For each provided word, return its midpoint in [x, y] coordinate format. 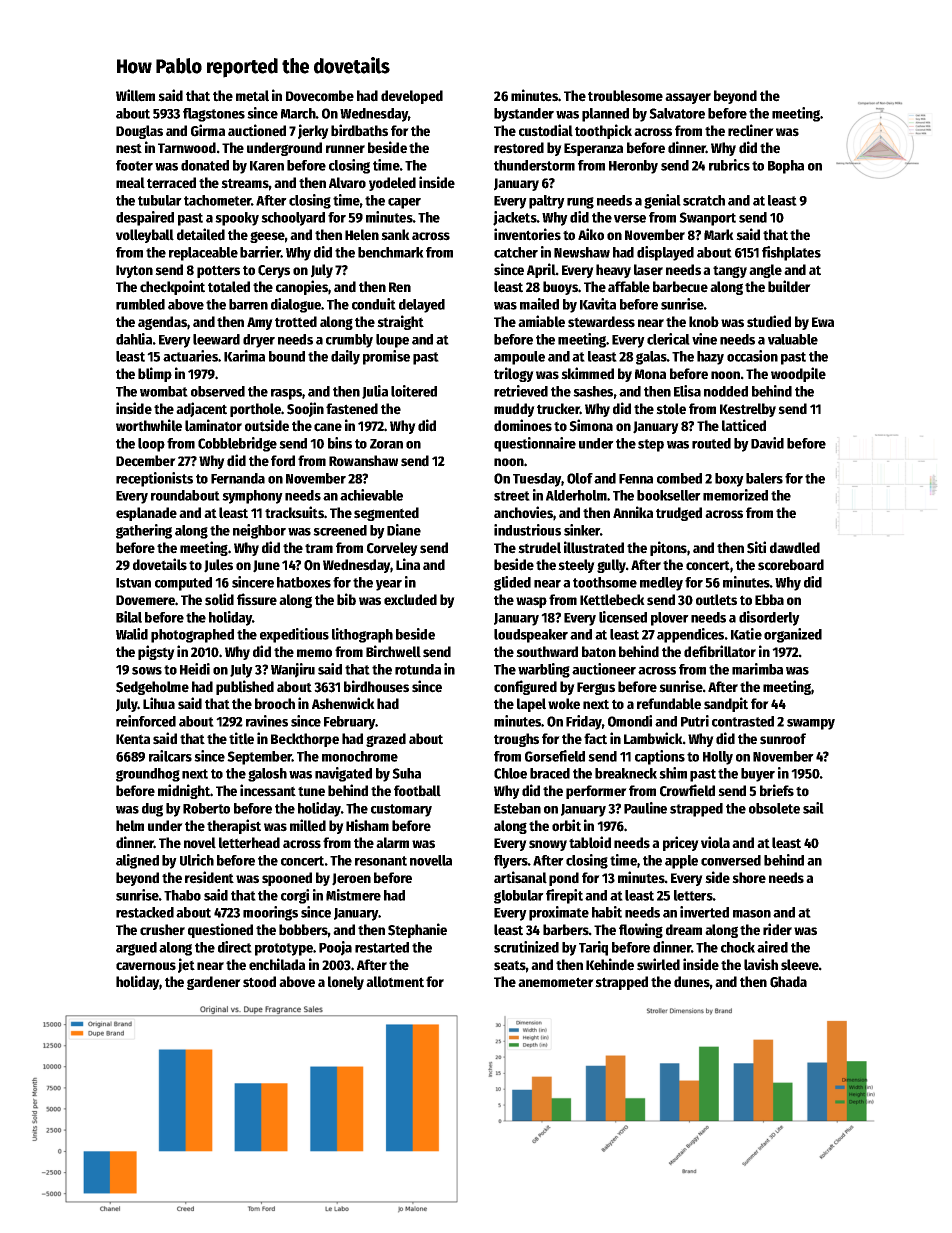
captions [660, 757]
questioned [220, 930]
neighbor [259, 531]
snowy [548, 845]
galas [651, 358]
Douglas [139, 132]
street [512, 496]
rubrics [729, 165]
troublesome [625, 96]
